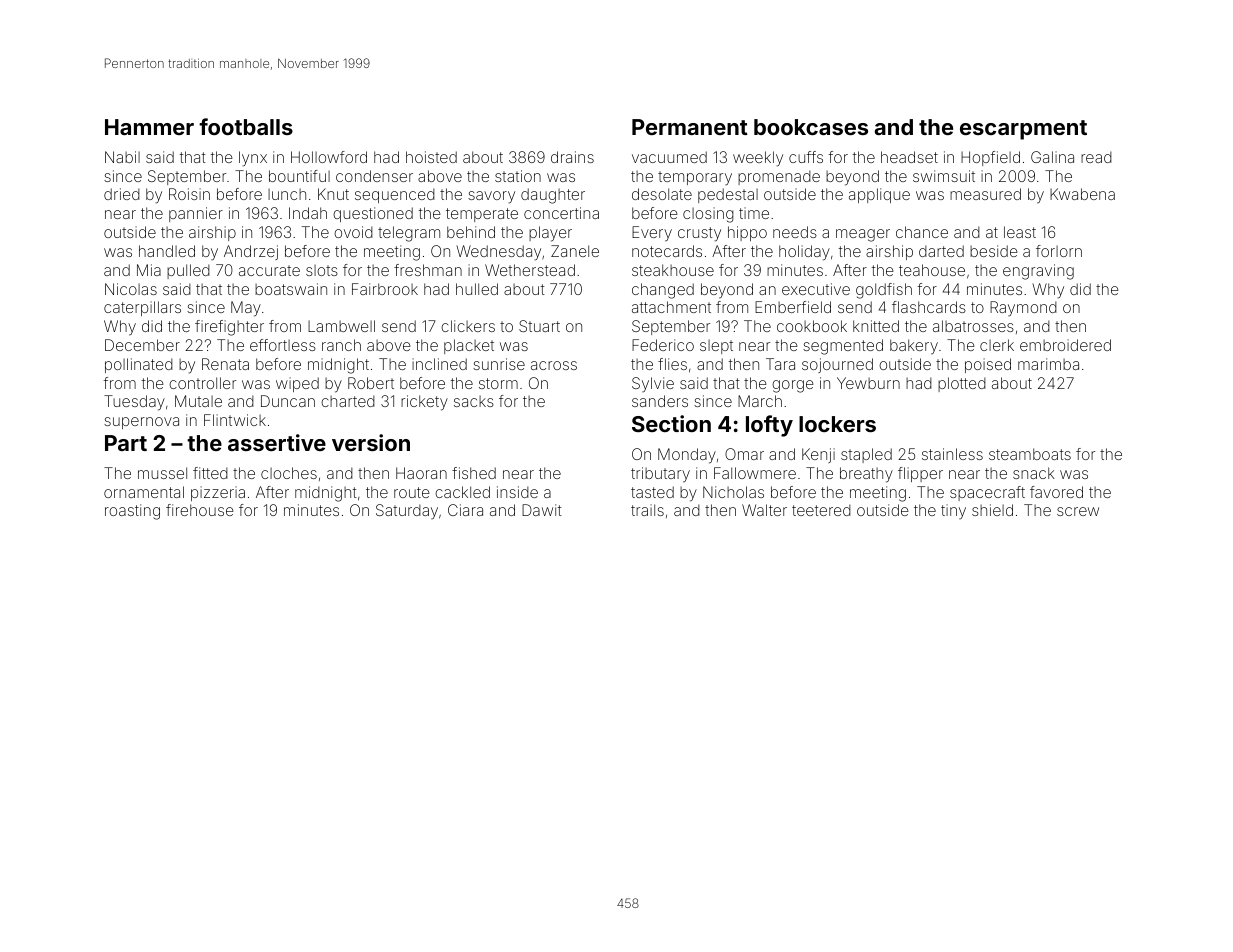 The image size is (1233, 952). I want to click on breathy, so click(866, 475).
